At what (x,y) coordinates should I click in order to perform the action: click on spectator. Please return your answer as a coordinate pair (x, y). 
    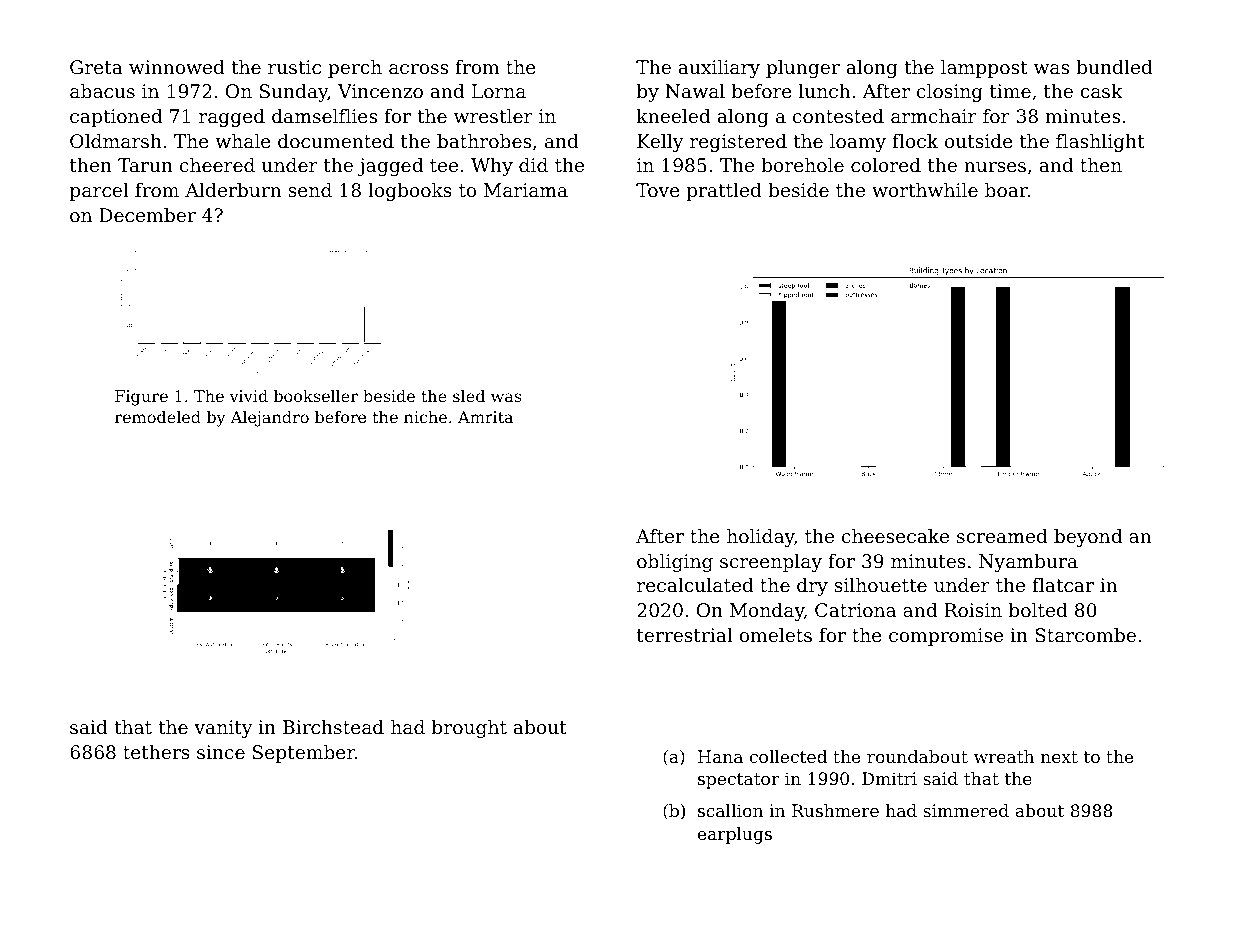
    Looking at the image, I should click on (738, 781).
